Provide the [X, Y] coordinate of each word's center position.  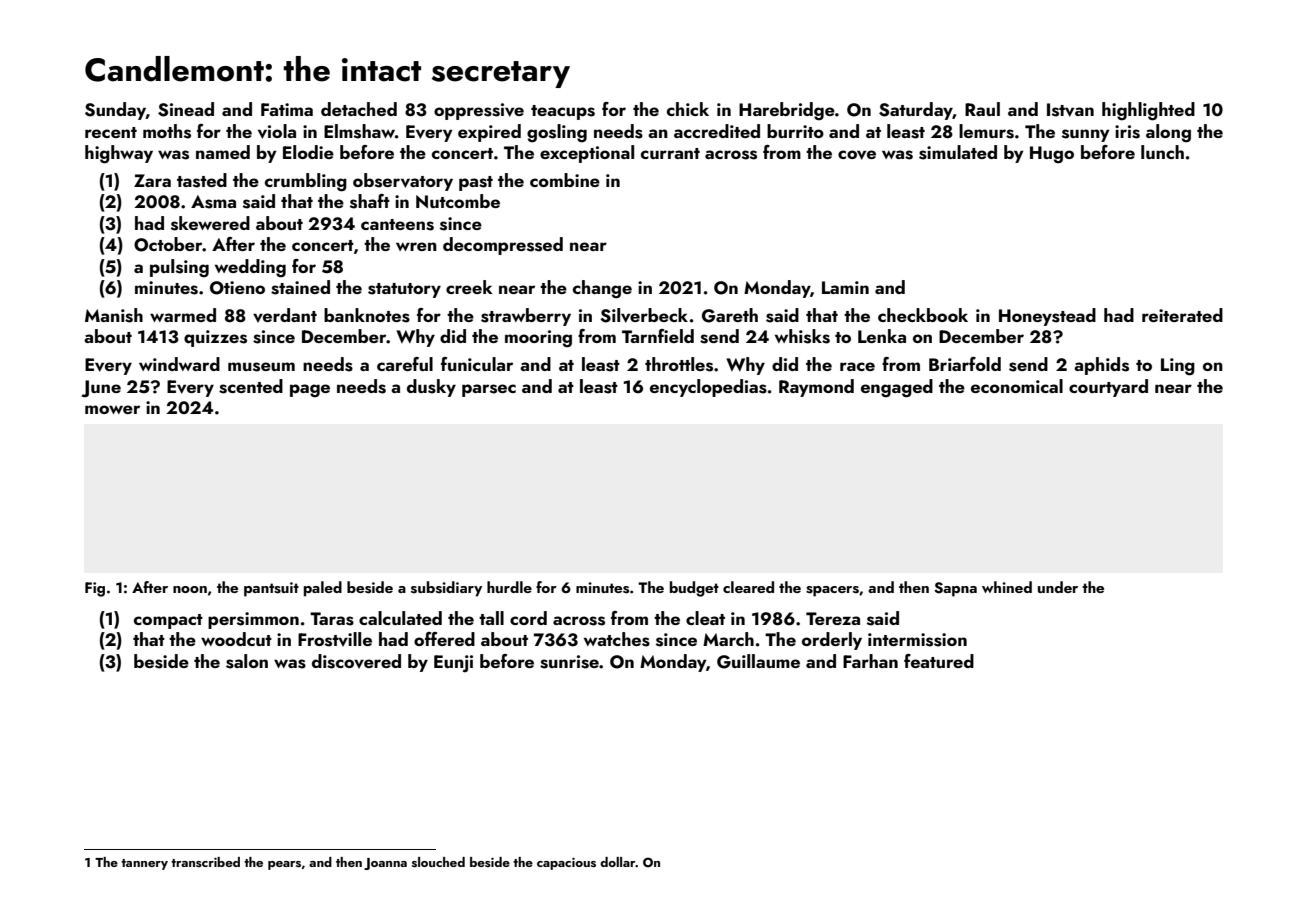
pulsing [179, 268]
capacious [566, 864]
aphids [1101, 366]
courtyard [1108, 388]
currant [670, 153]
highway [119, 154]
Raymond [816, 388]
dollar [618, 862]
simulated [958, 152]
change [602, 289]
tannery [144, 864]
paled [323, 589]
